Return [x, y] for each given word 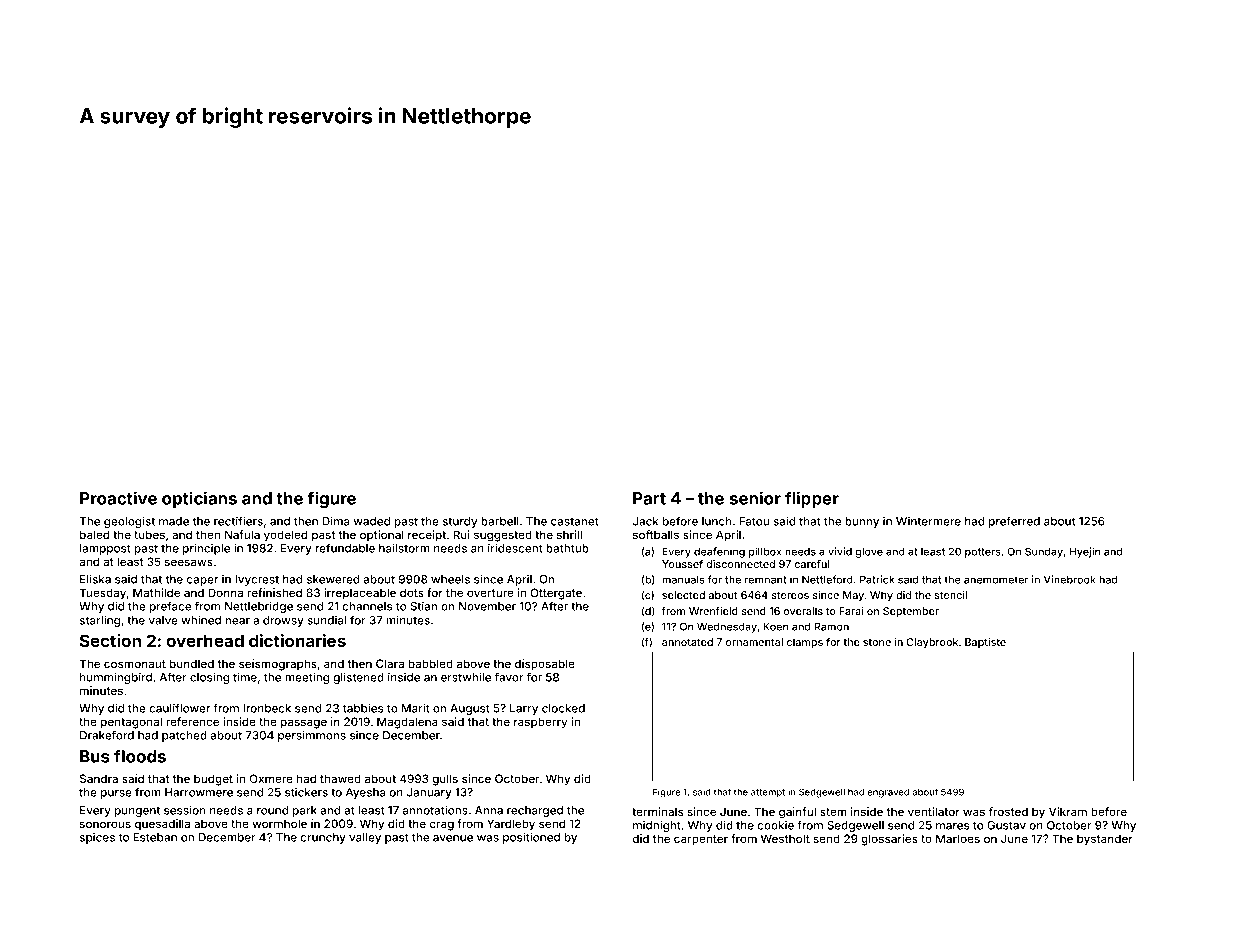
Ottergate [556, 594]
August [470, 709]
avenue [453, 838]
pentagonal [131, 723]
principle [206, 549]
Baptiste [985, 643]
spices [97, 838]
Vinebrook [1070, 579]
